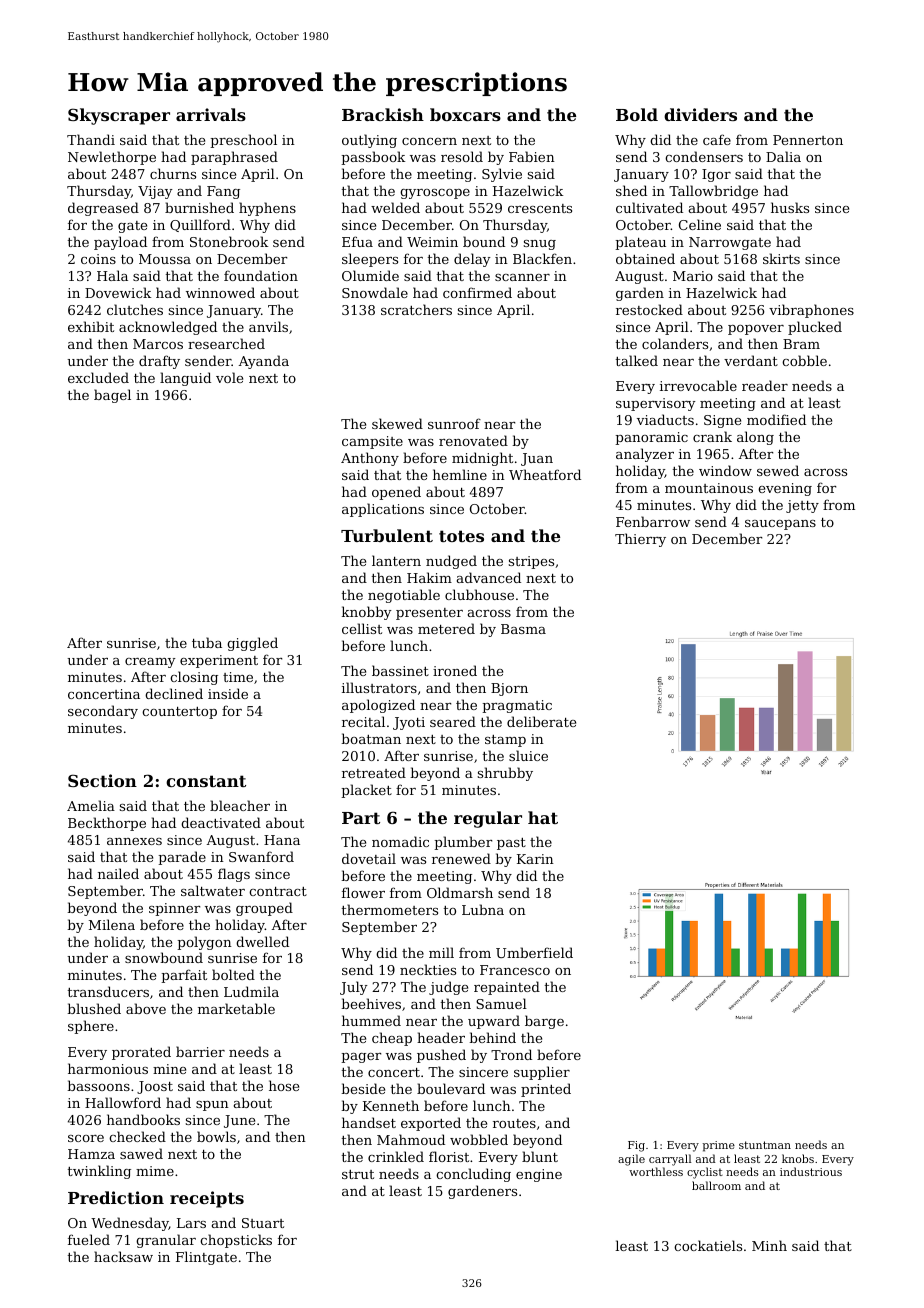 This page has width=924, height=1308. What do you see at coordinates (780, 525) in the page?
I see `saucepans` at bounding box center [780, 525].
